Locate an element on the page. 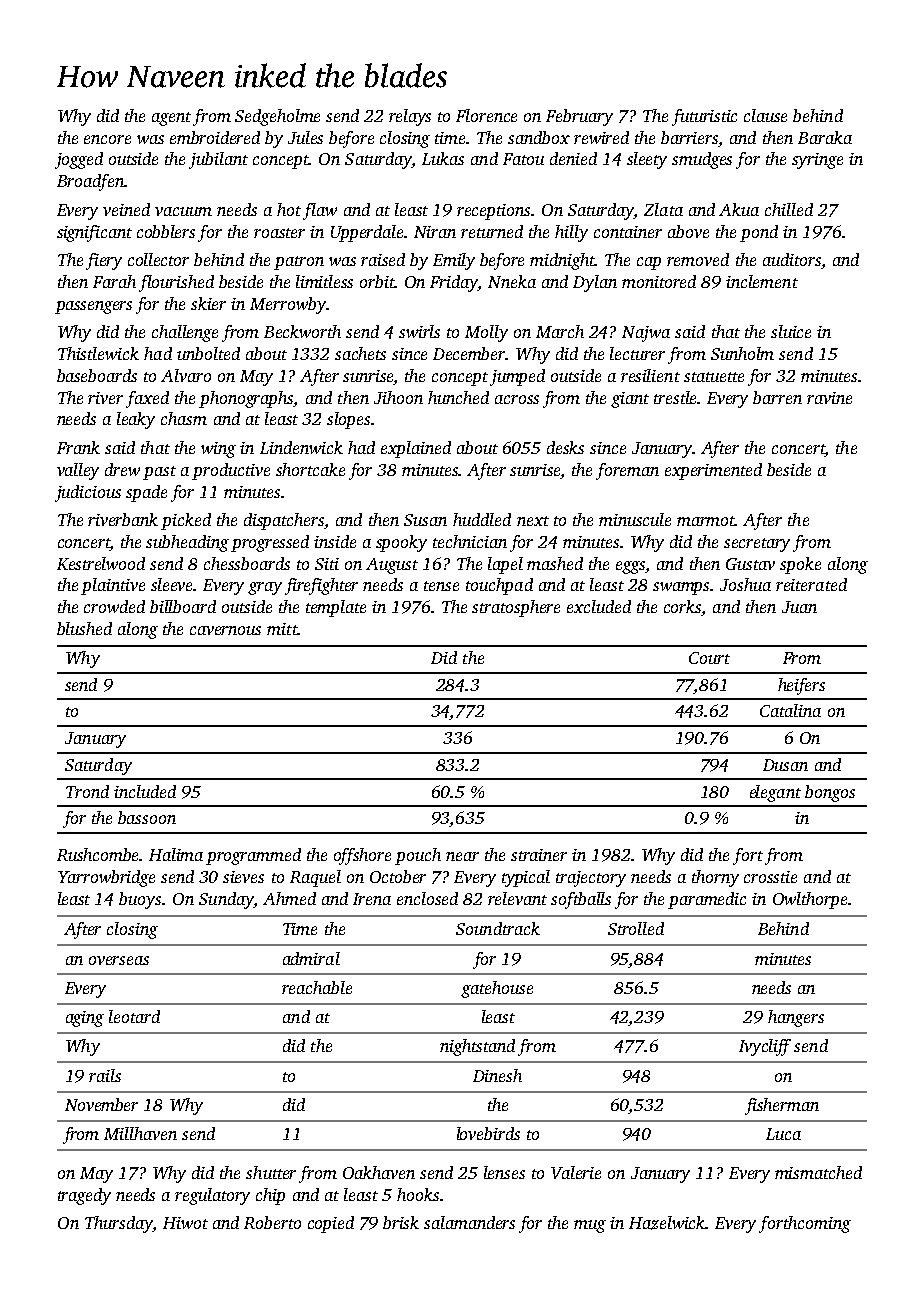  relays is located at coordinates (410, 117).
